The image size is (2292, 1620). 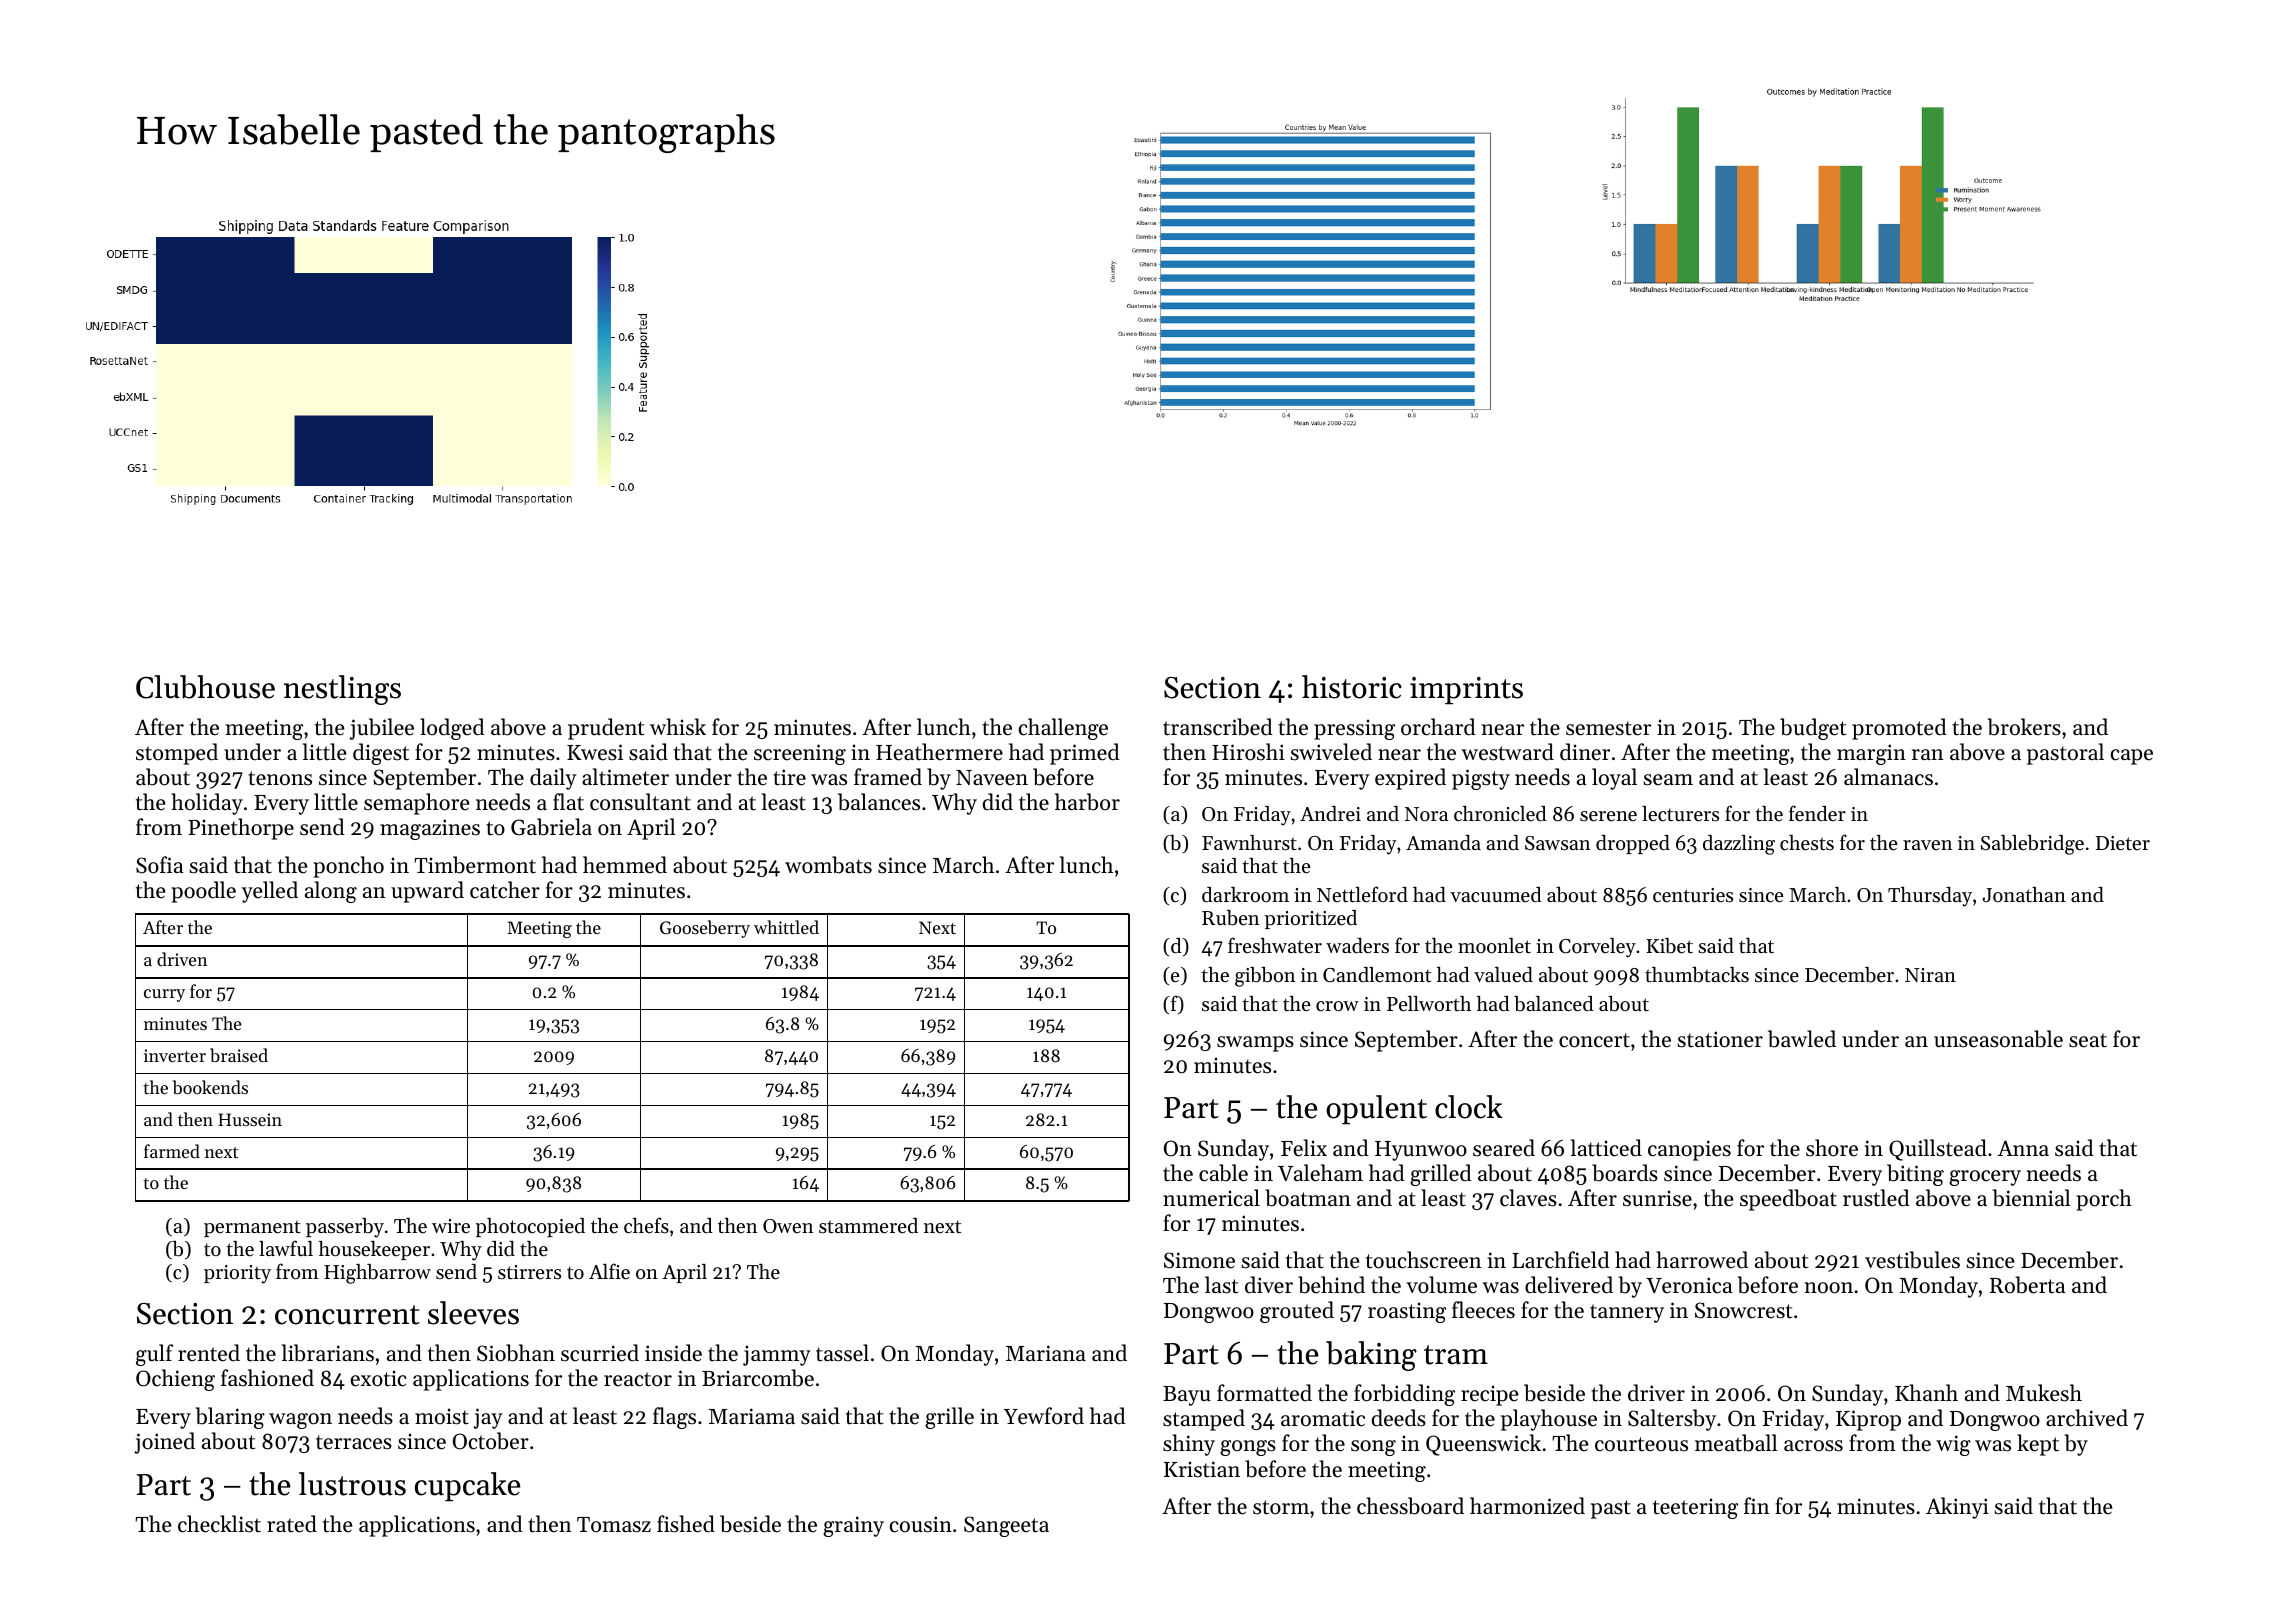 I want to click on Valeham, so click(x=1320, y=1173).
